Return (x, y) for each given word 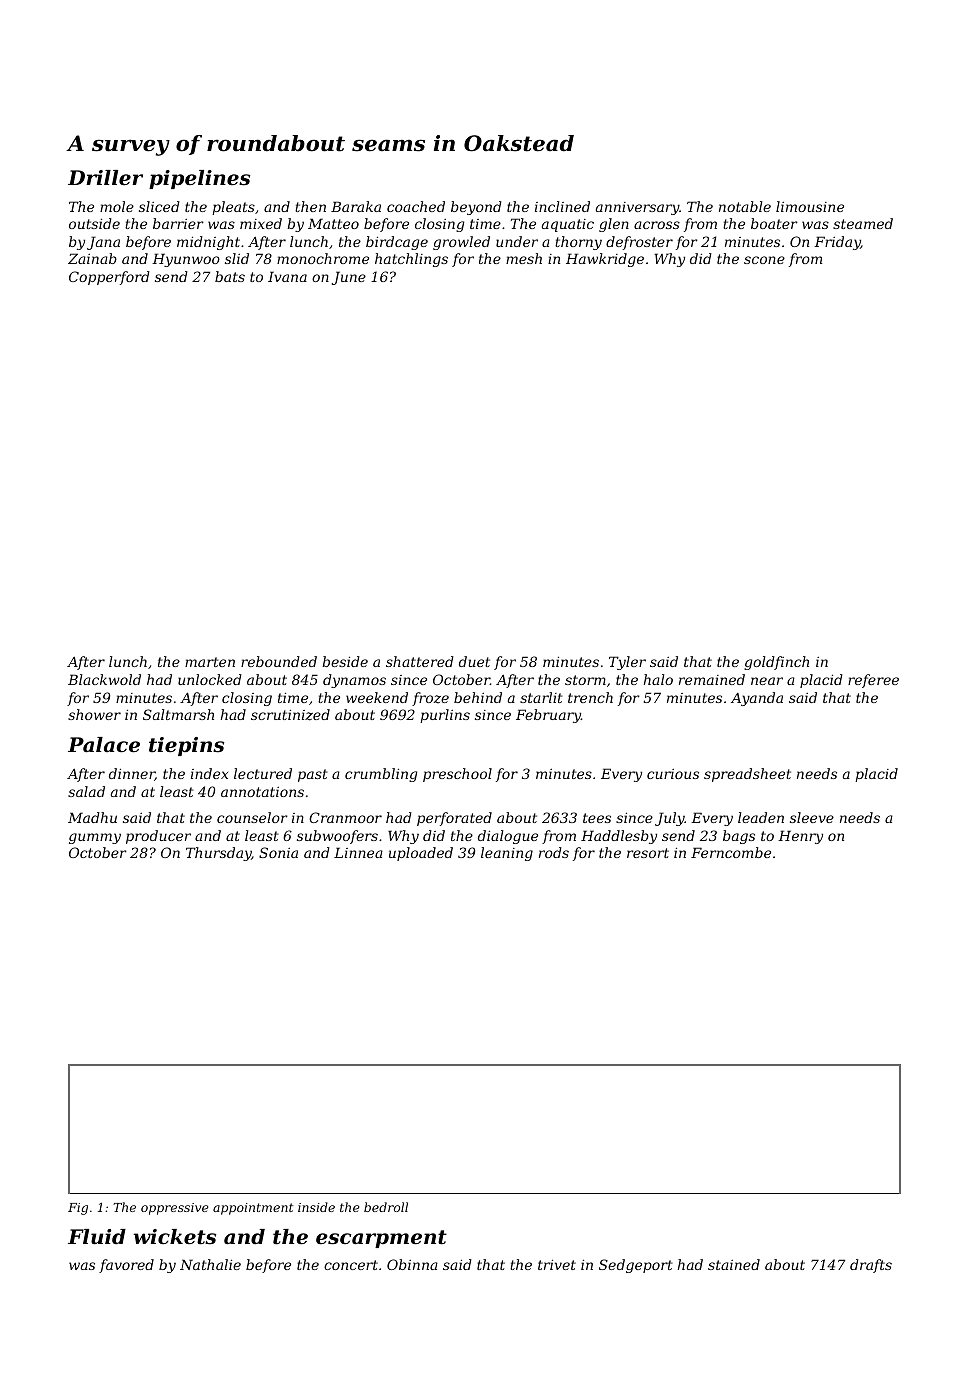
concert (351, 1265)
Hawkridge (605, 260)
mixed (261, 223)
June (349, 278)
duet (474, 661)
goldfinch (776, 663)
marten (210, 662)
